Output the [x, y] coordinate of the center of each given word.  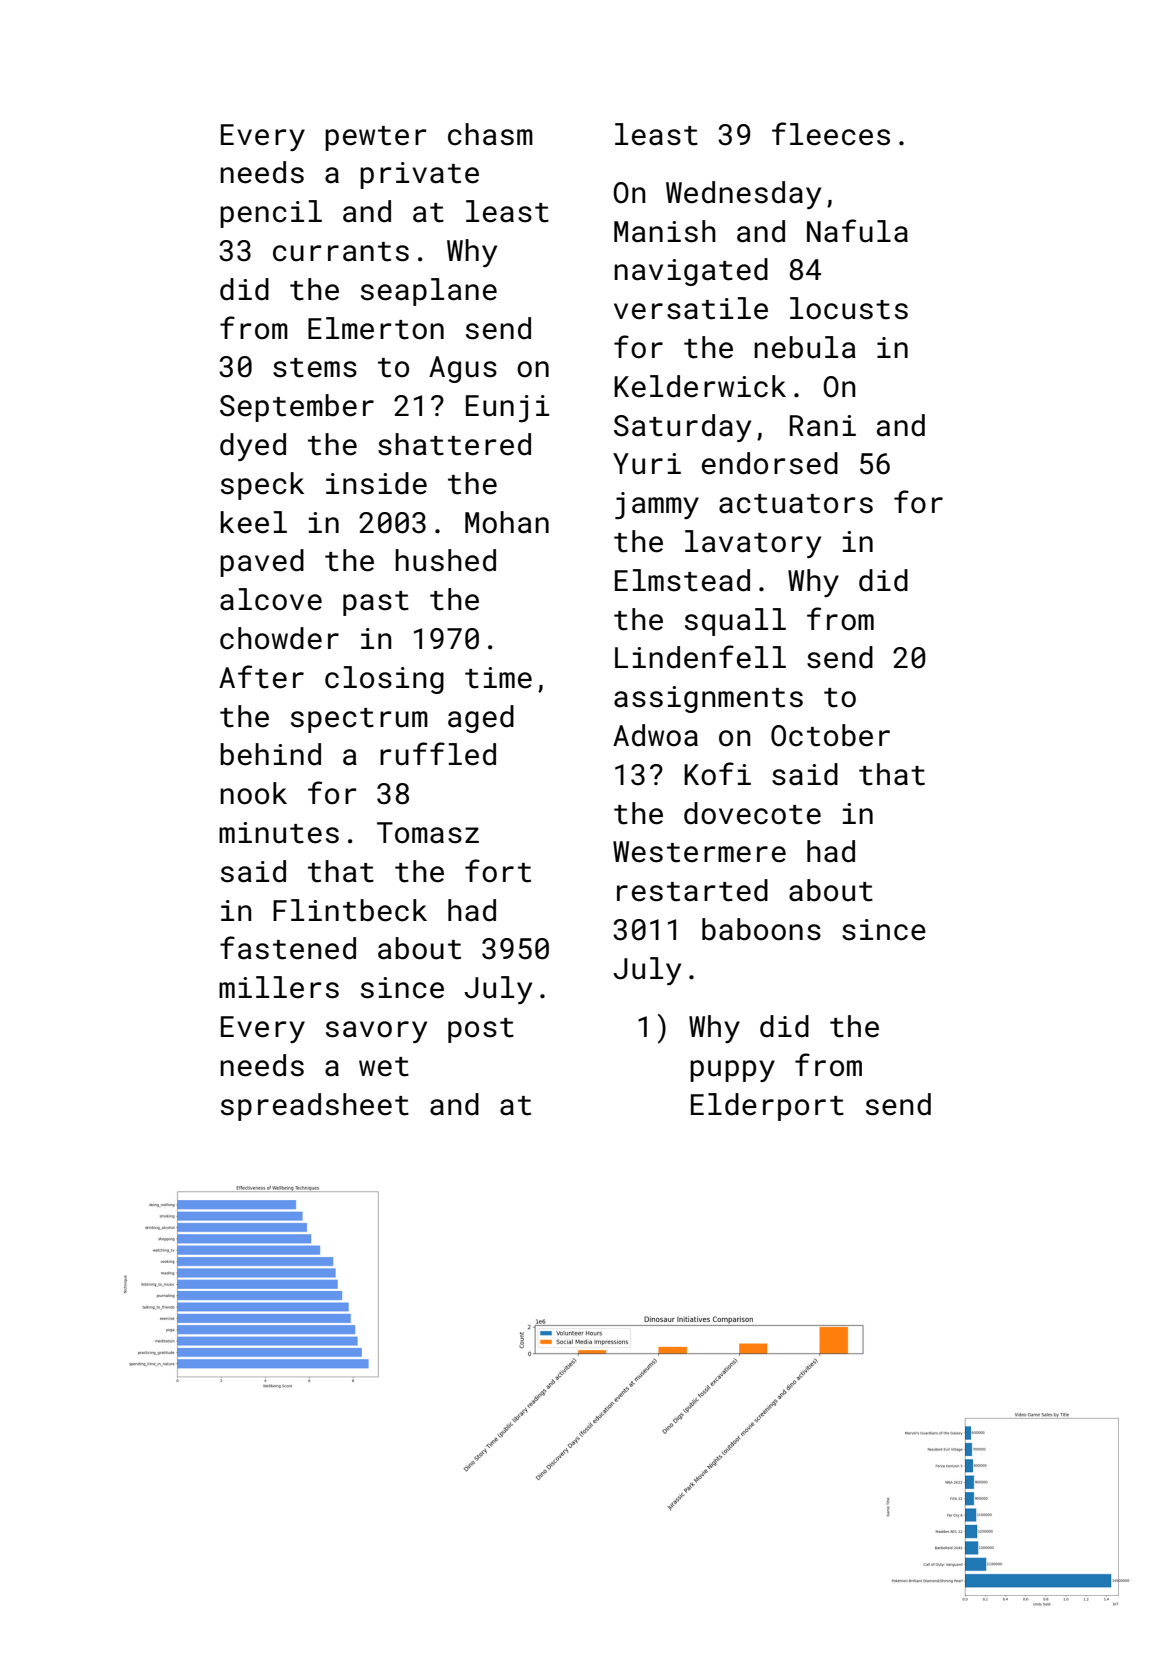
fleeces [831, 134]
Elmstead [682, 580]
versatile [691, 308]
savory [376, 1032]
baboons [761, 929]
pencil [271, 214]
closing [384, 680]
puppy [732, 1071]
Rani [823, 426]
